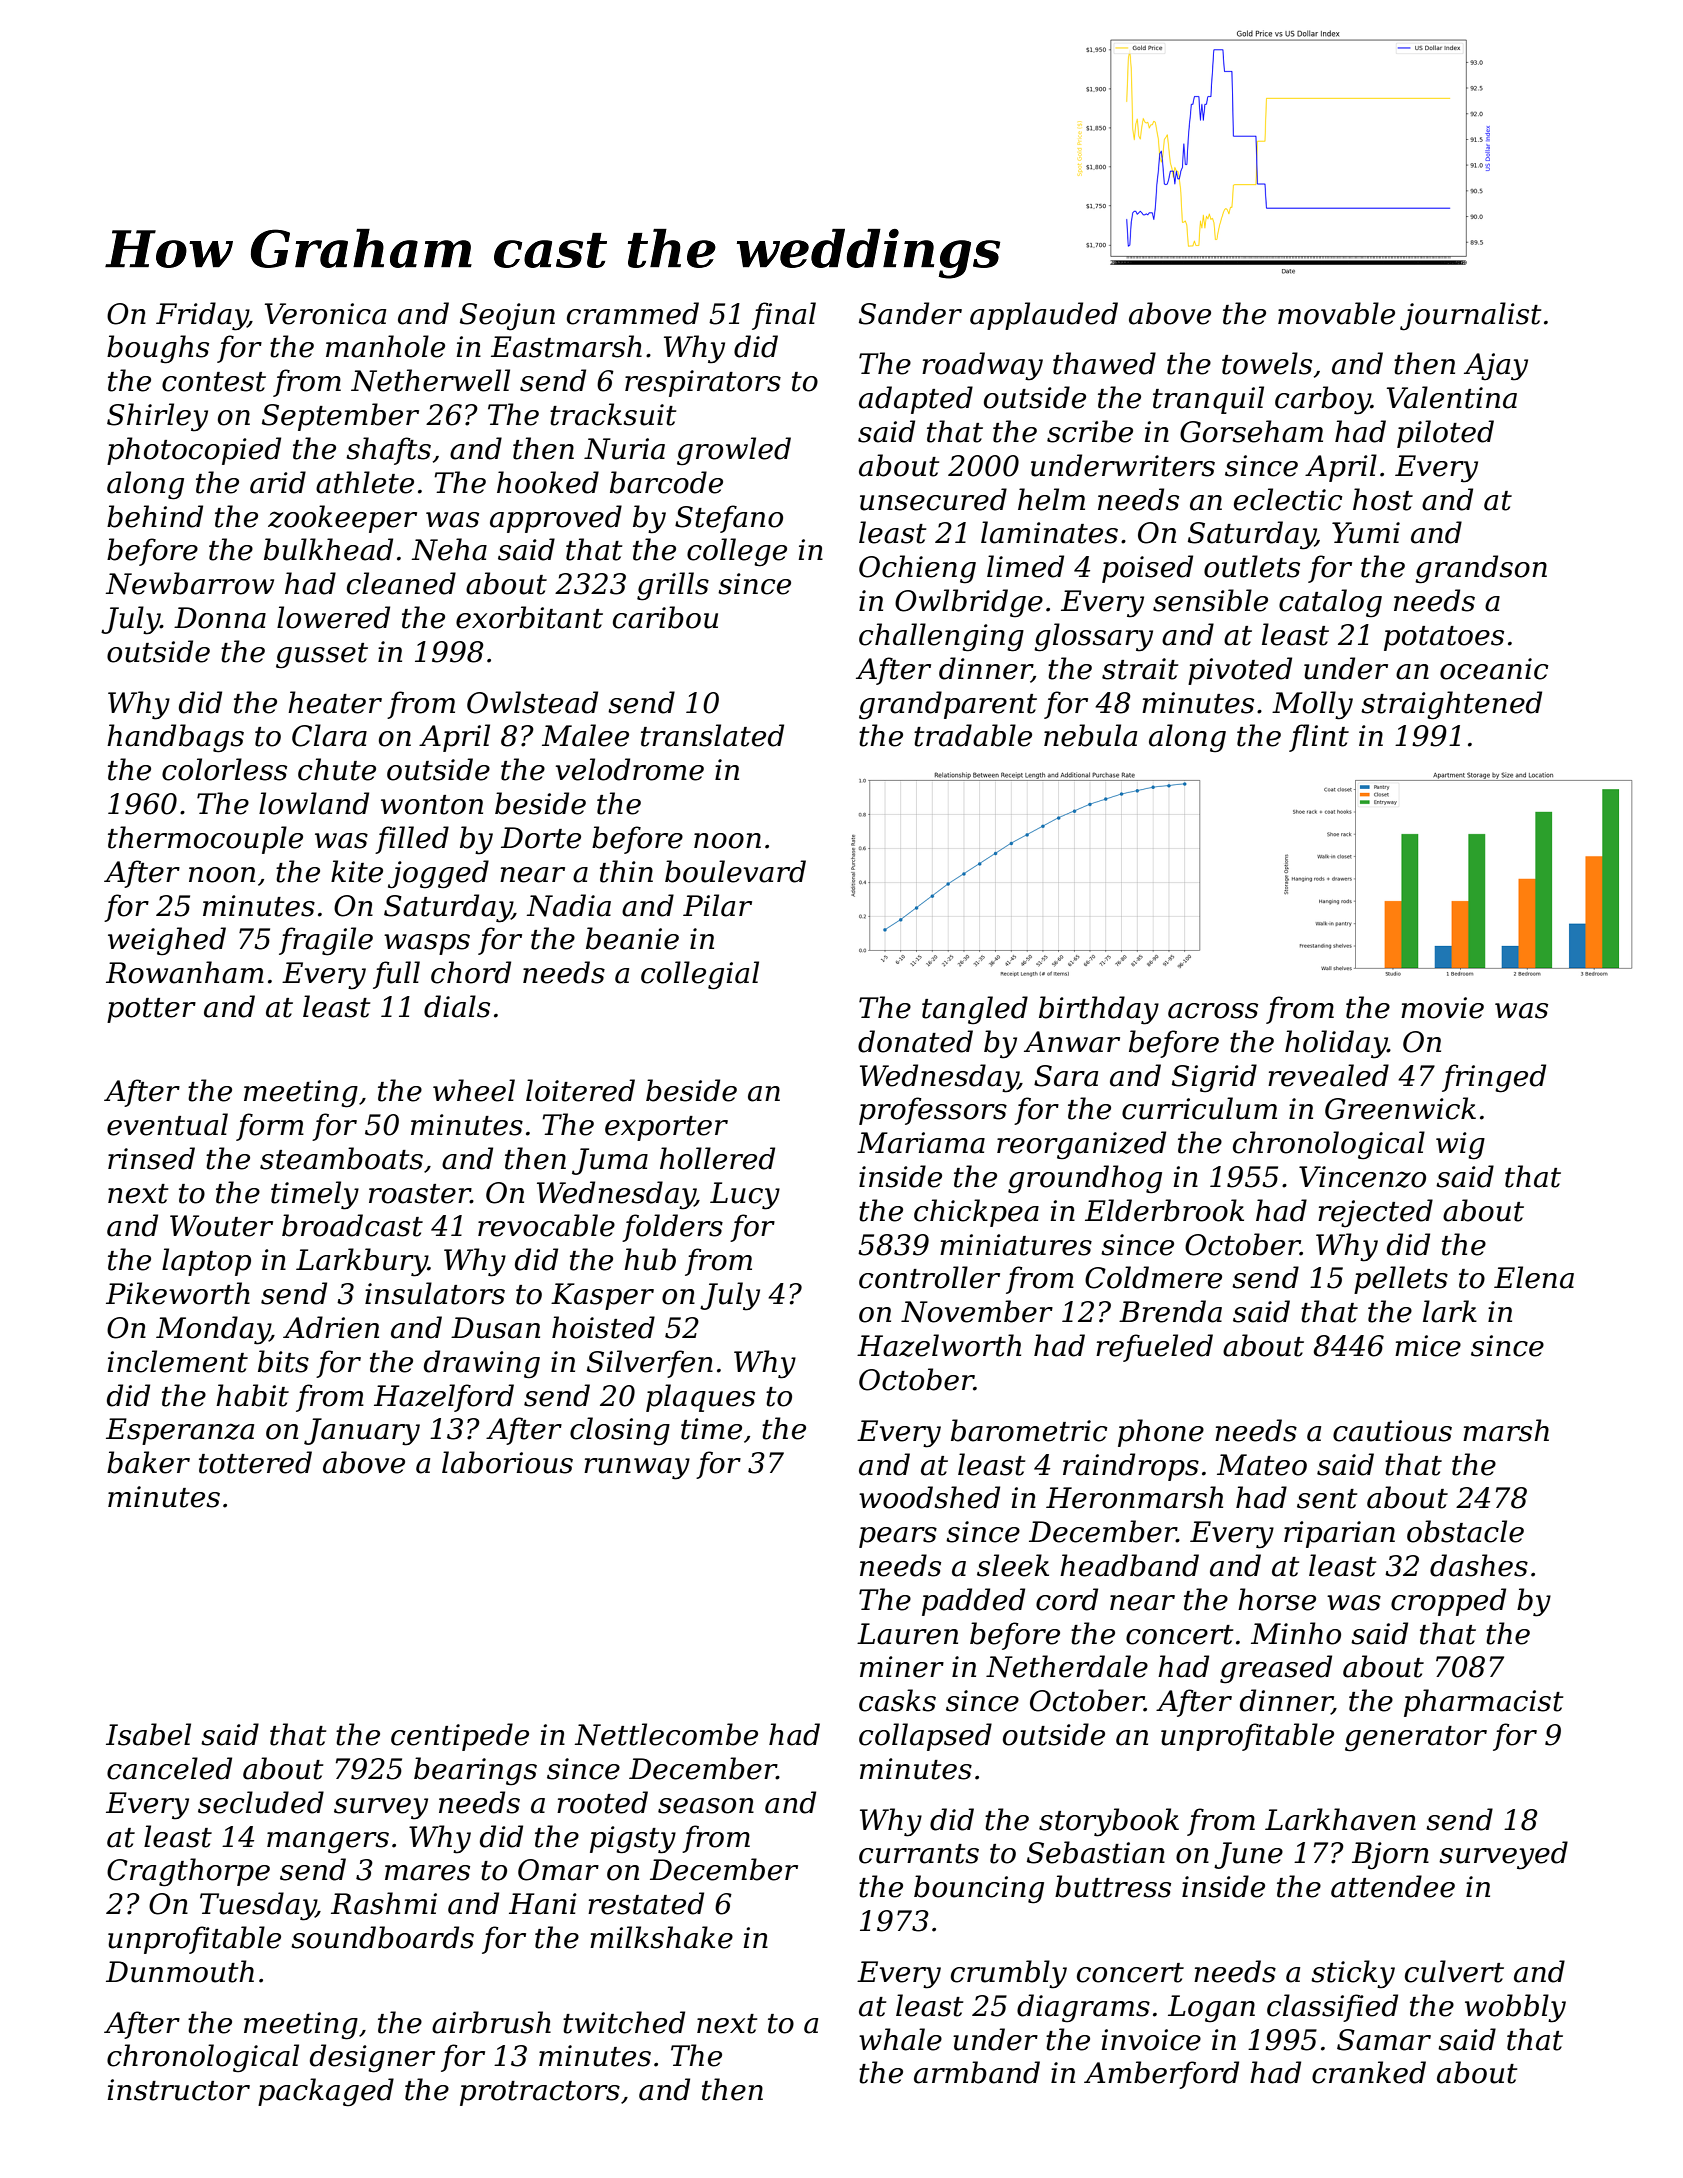 The width and height of the image is (1683, 2178). I want to click on nebula, so click(1090, 735).
